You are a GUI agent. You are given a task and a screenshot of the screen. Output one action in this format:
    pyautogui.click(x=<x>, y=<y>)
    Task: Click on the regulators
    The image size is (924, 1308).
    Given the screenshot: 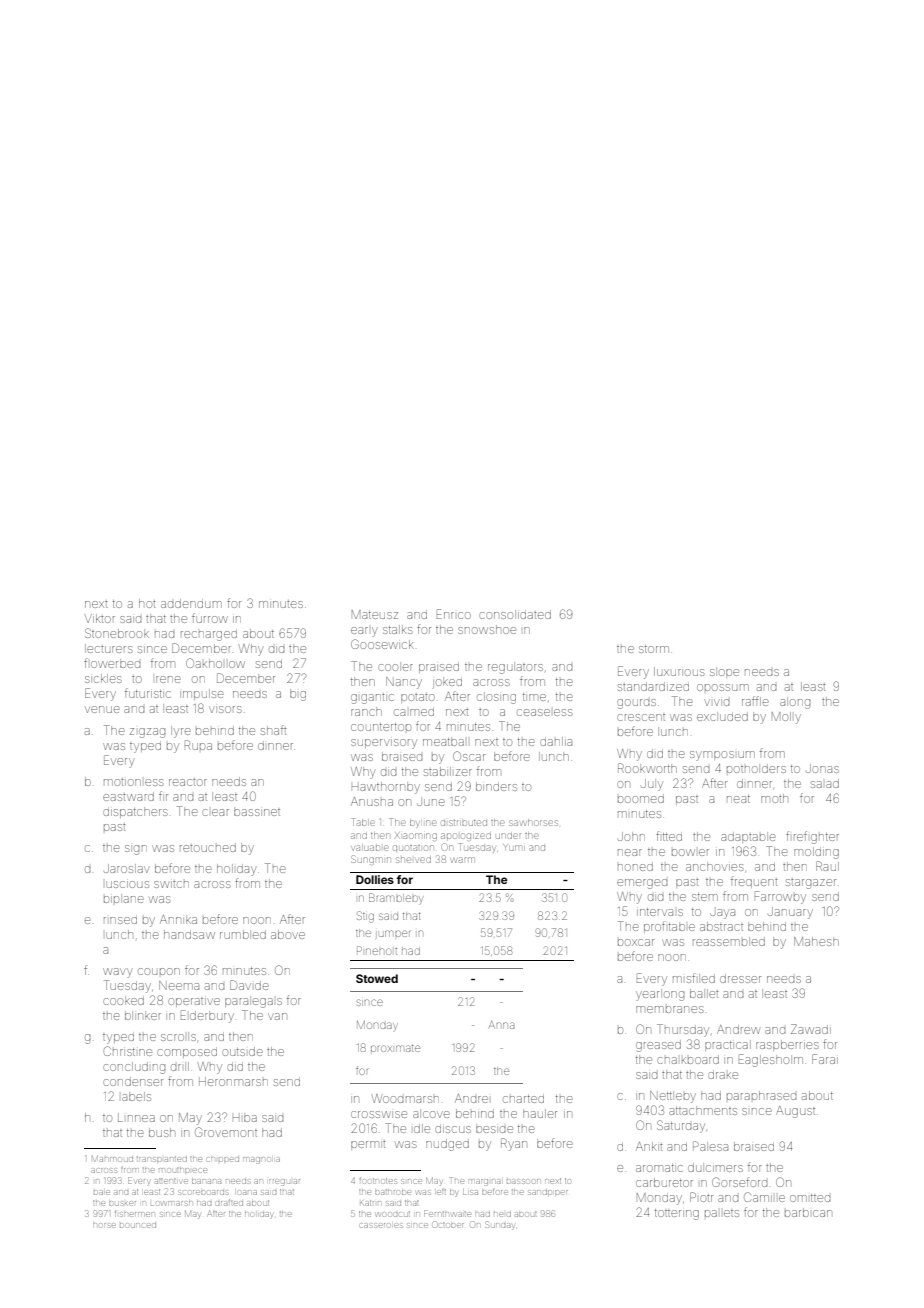 What is the action you would take?
    pyautogui.click(x=515, y=668)
